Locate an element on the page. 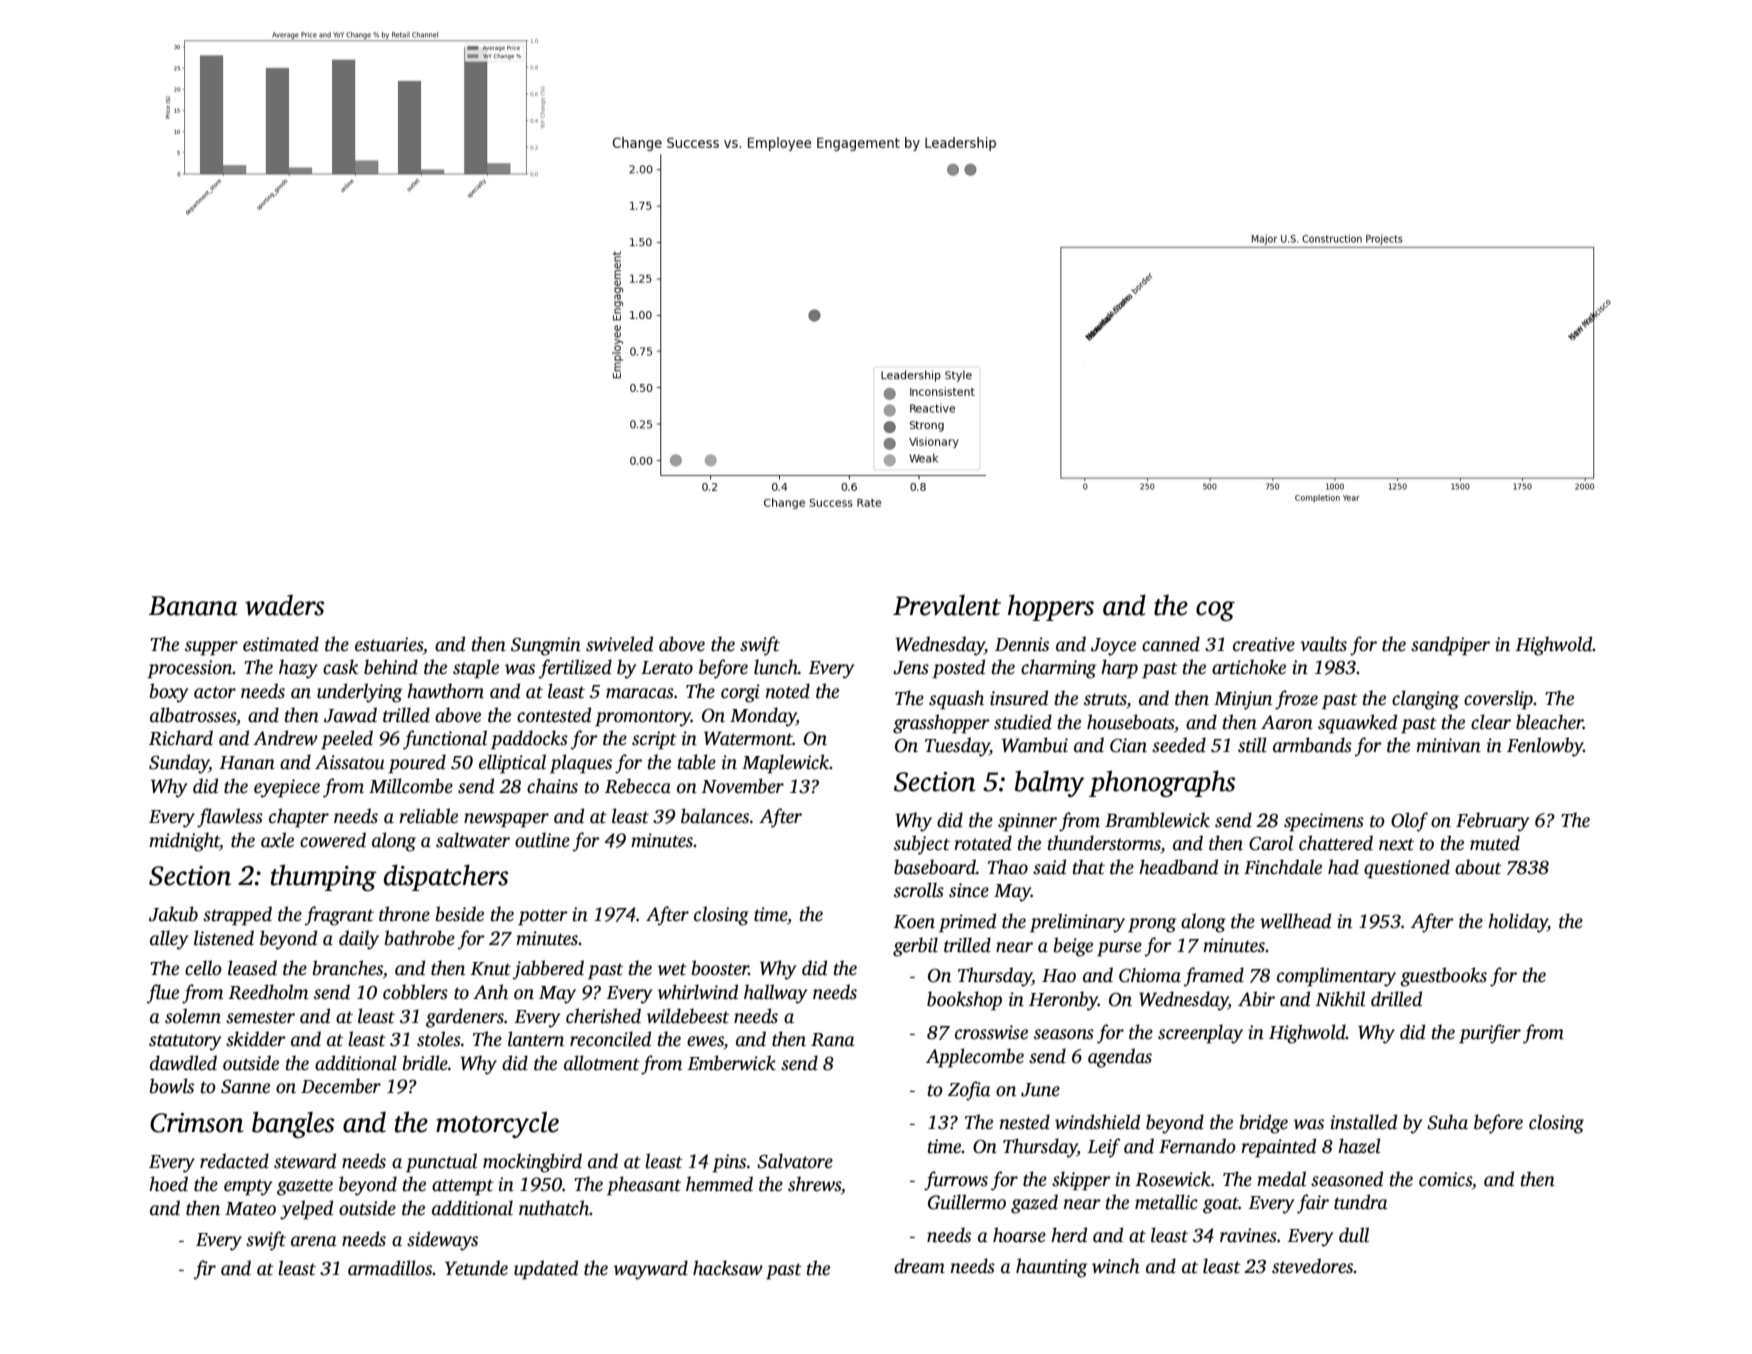  Banana is located at coordinates (193, 606).
